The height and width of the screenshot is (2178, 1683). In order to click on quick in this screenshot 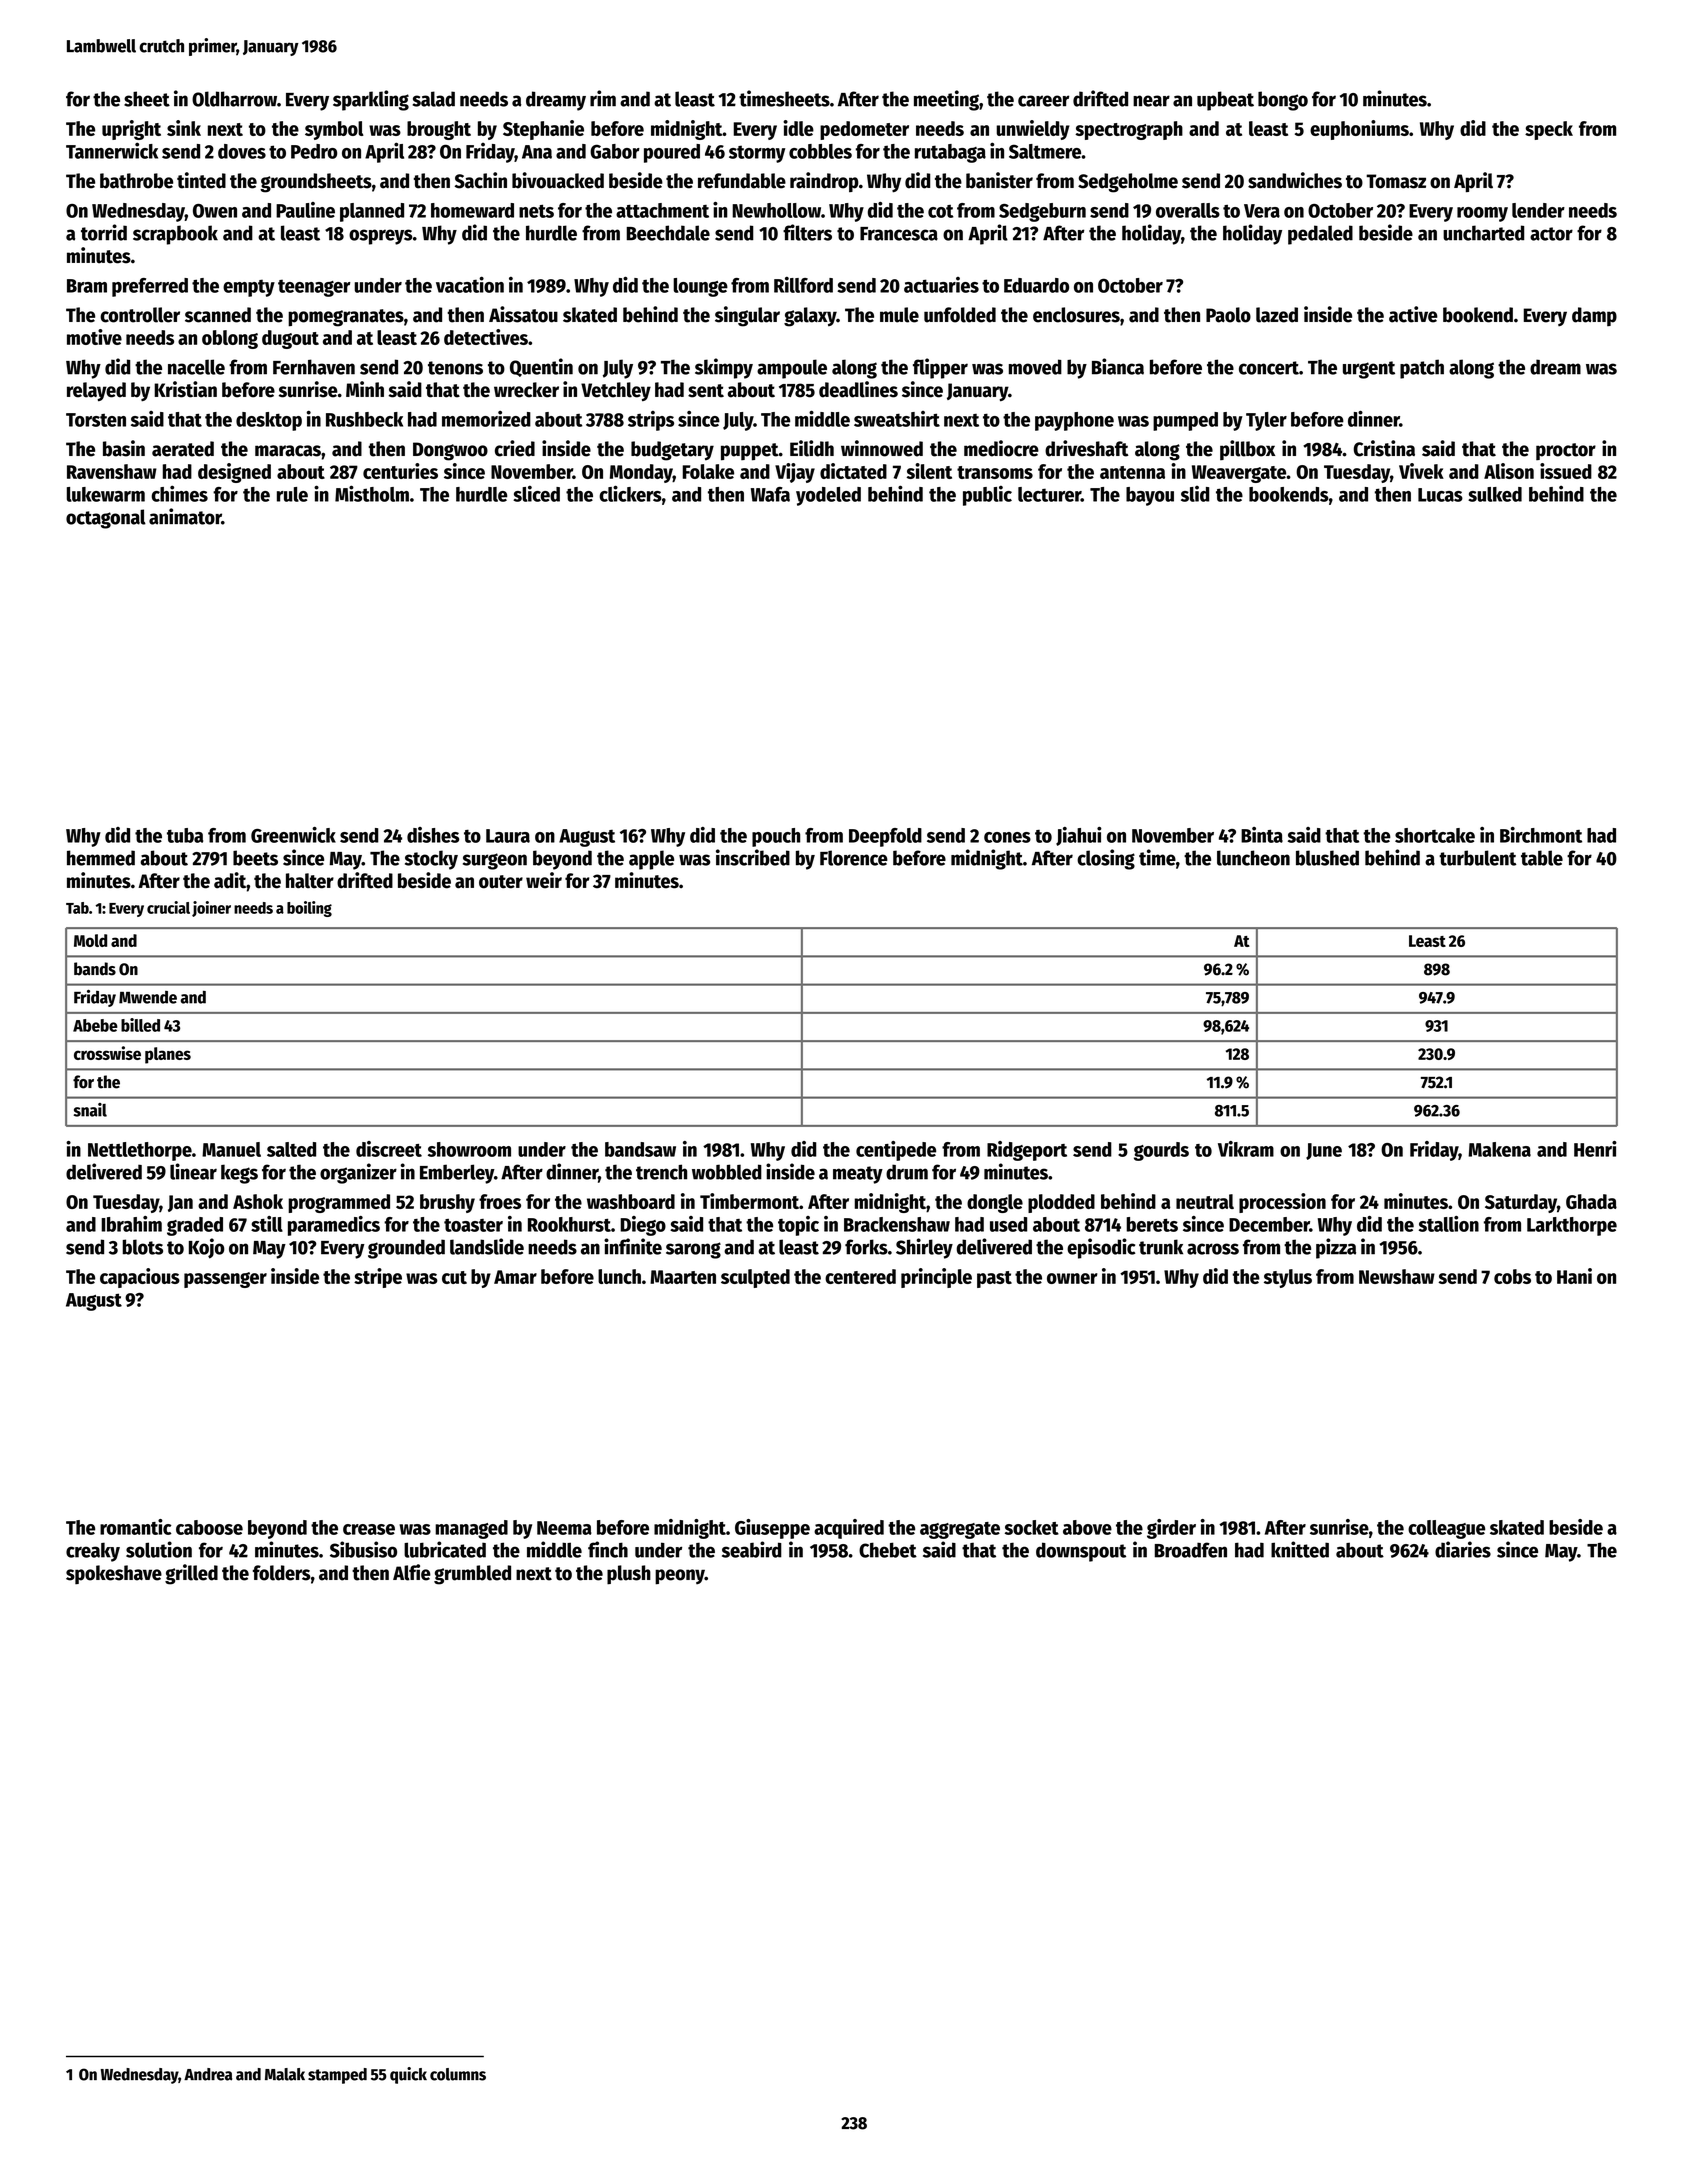, I will do `click(408, 2075)`.
